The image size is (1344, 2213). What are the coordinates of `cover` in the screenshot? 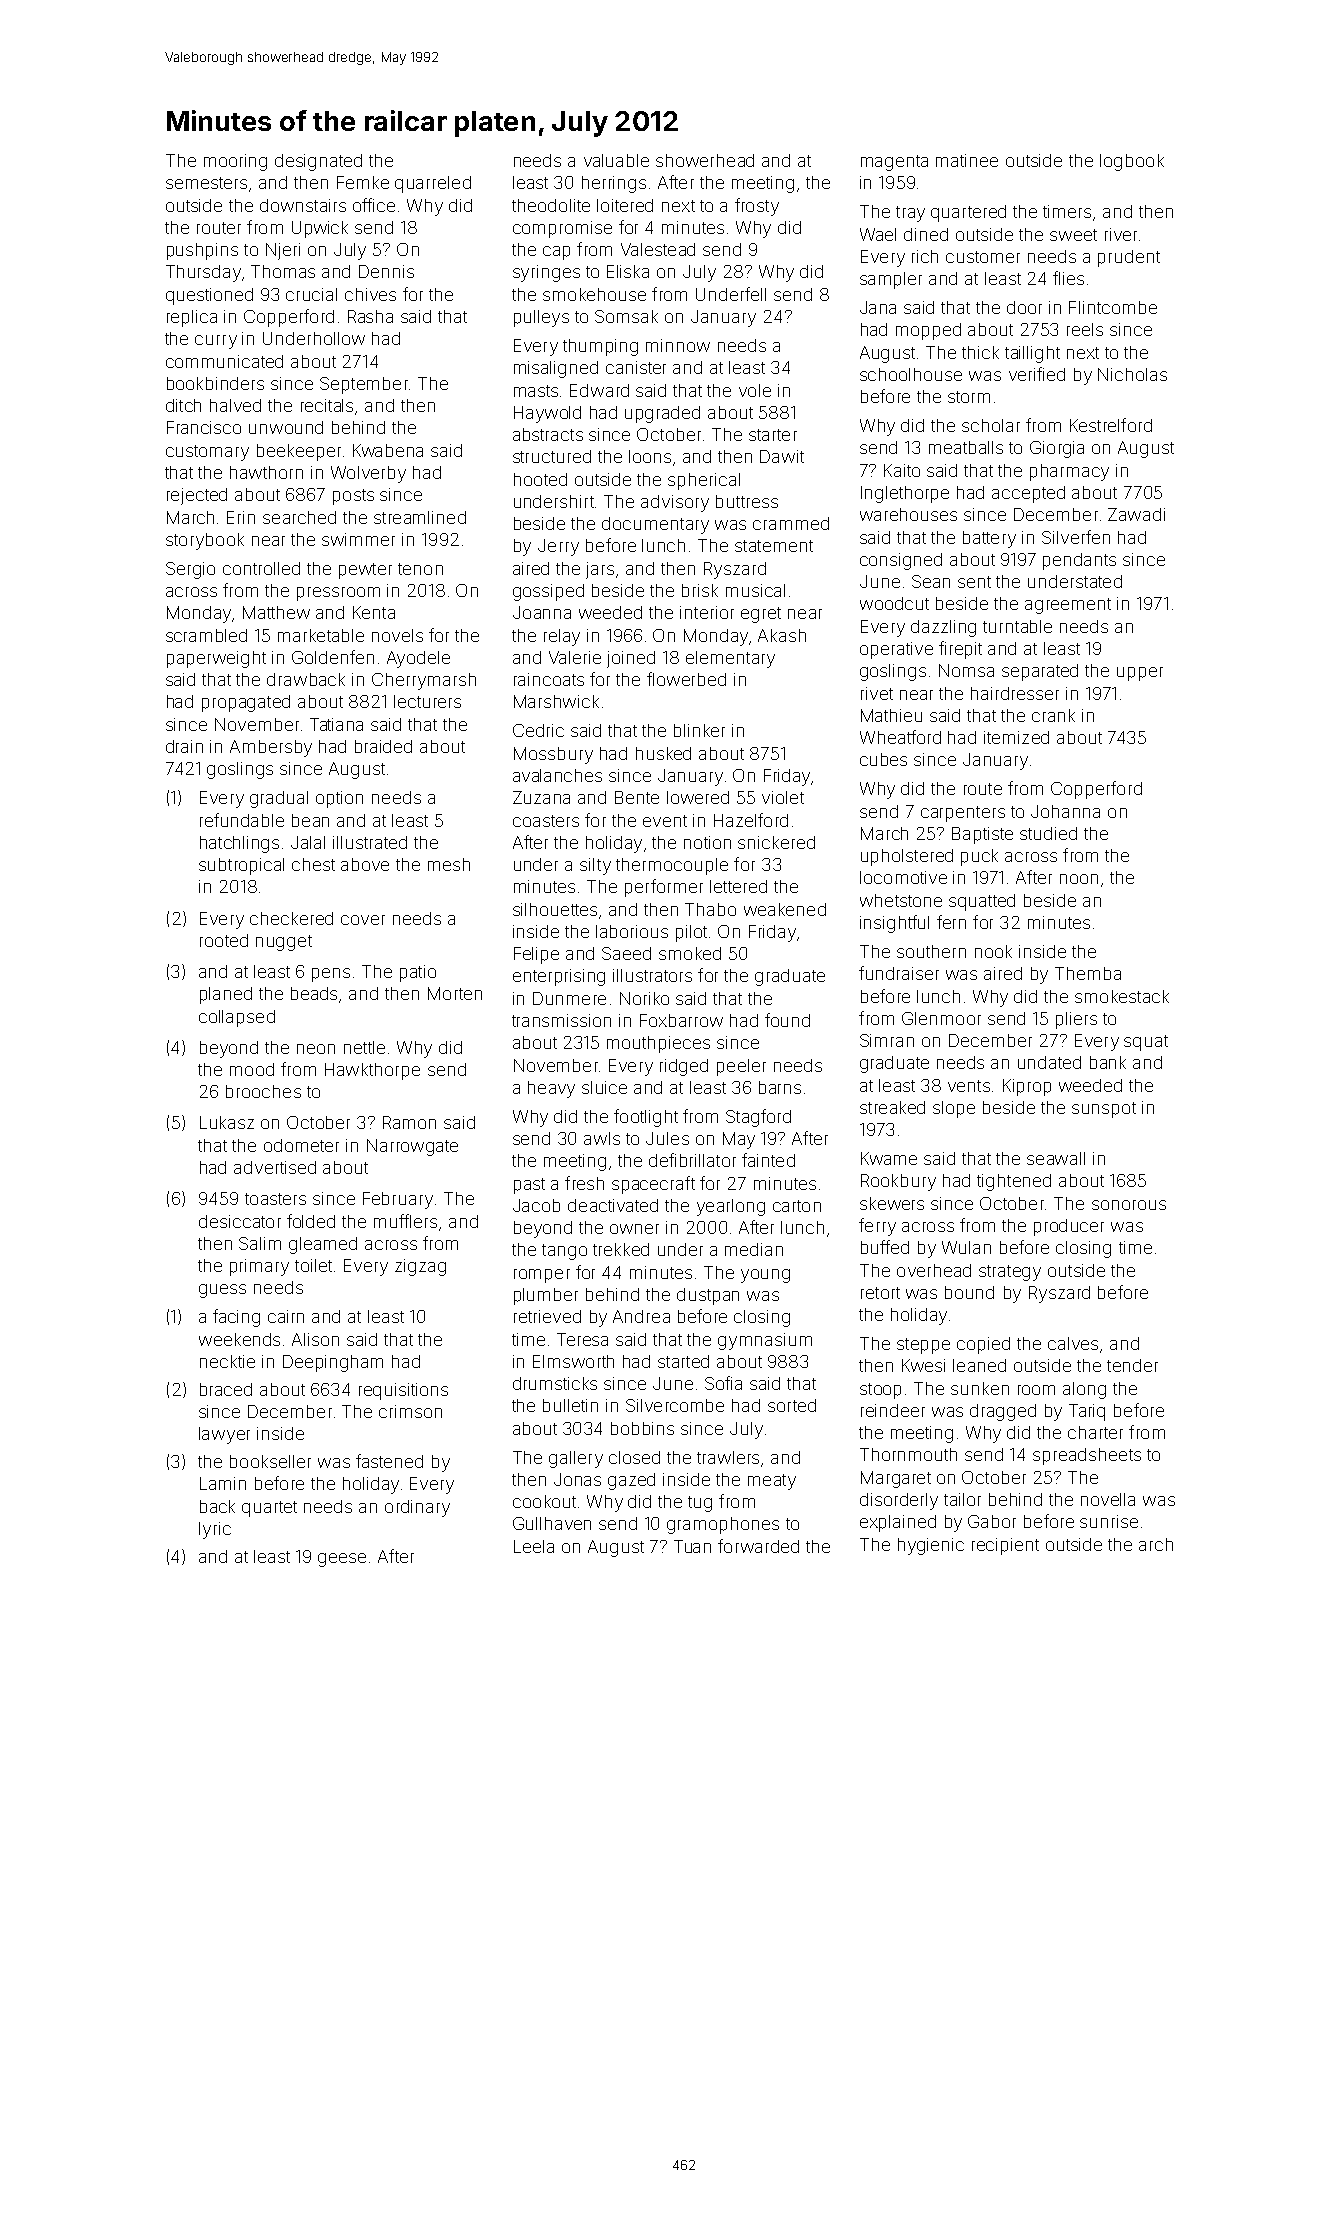 It's located at (363, 920).
